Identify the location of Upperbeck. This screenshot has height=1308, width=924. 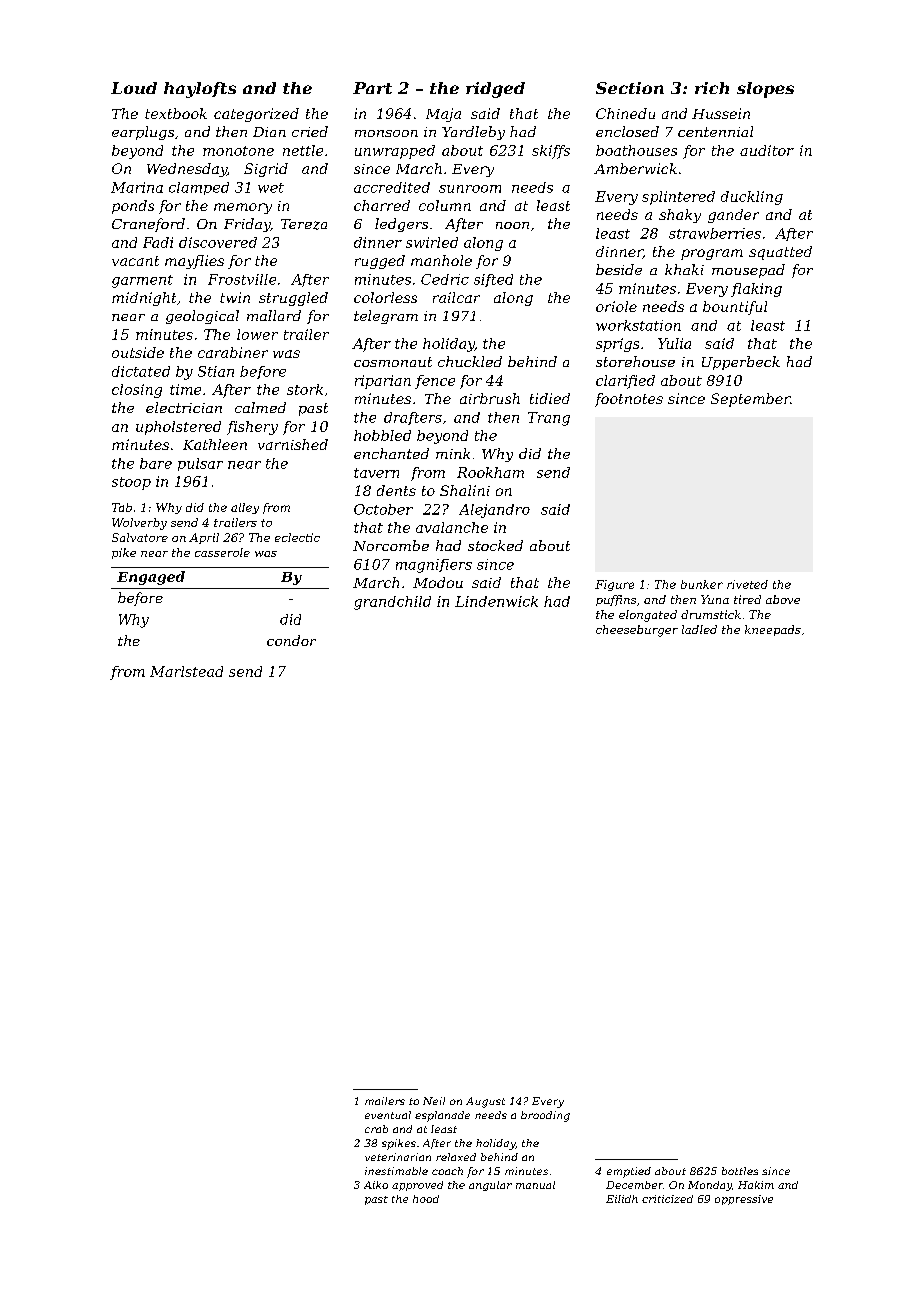
(741, 363).
